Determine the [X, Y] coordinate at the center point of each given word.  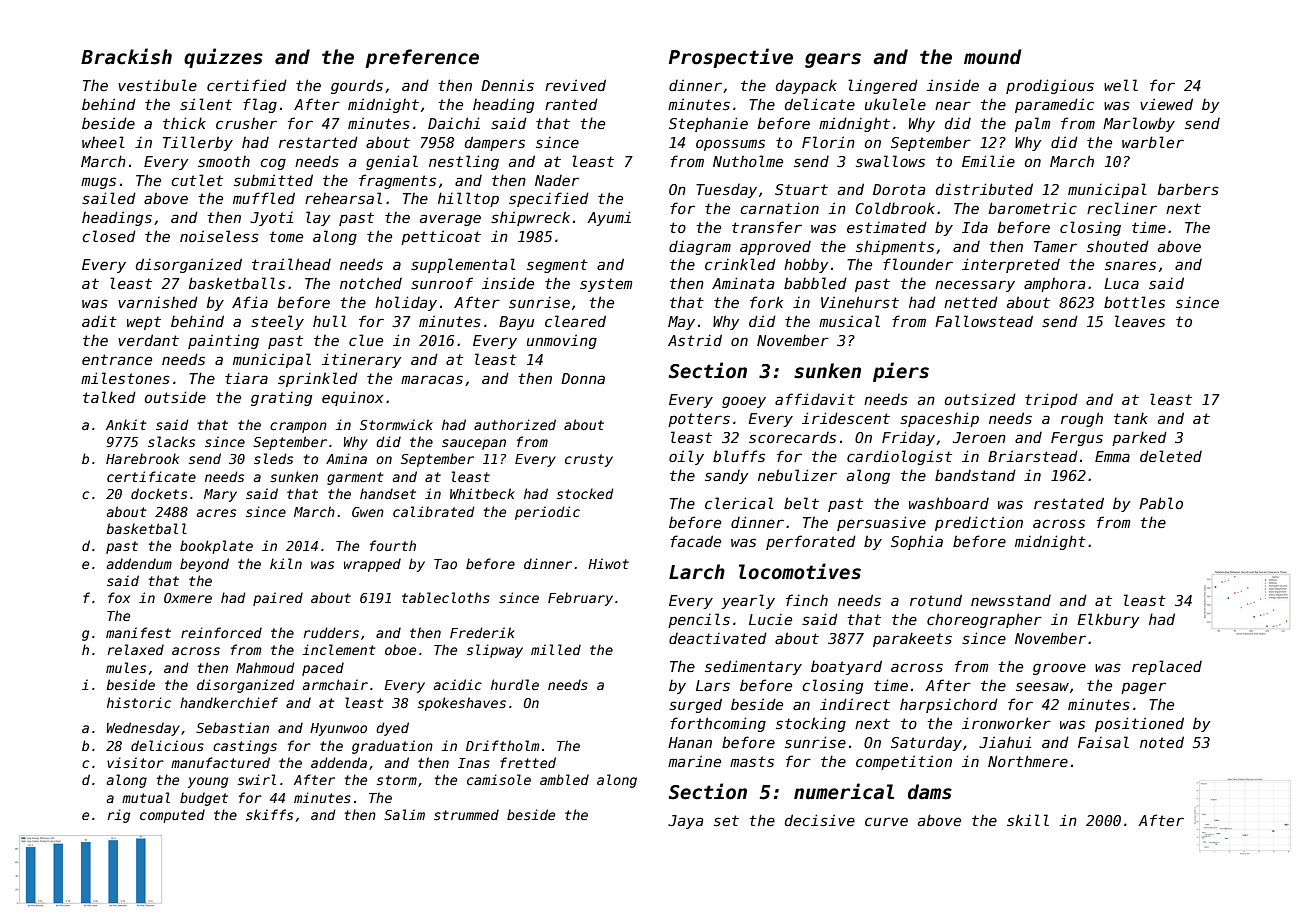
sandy [727, 477]
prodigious [1050, 86]
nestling [464, 162]
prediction [979, 523]
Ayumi [609, 218]
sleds [273, 458]
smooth [224, 161]
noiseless [219, 236]
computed [172, 816]
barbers [1188, 189]
